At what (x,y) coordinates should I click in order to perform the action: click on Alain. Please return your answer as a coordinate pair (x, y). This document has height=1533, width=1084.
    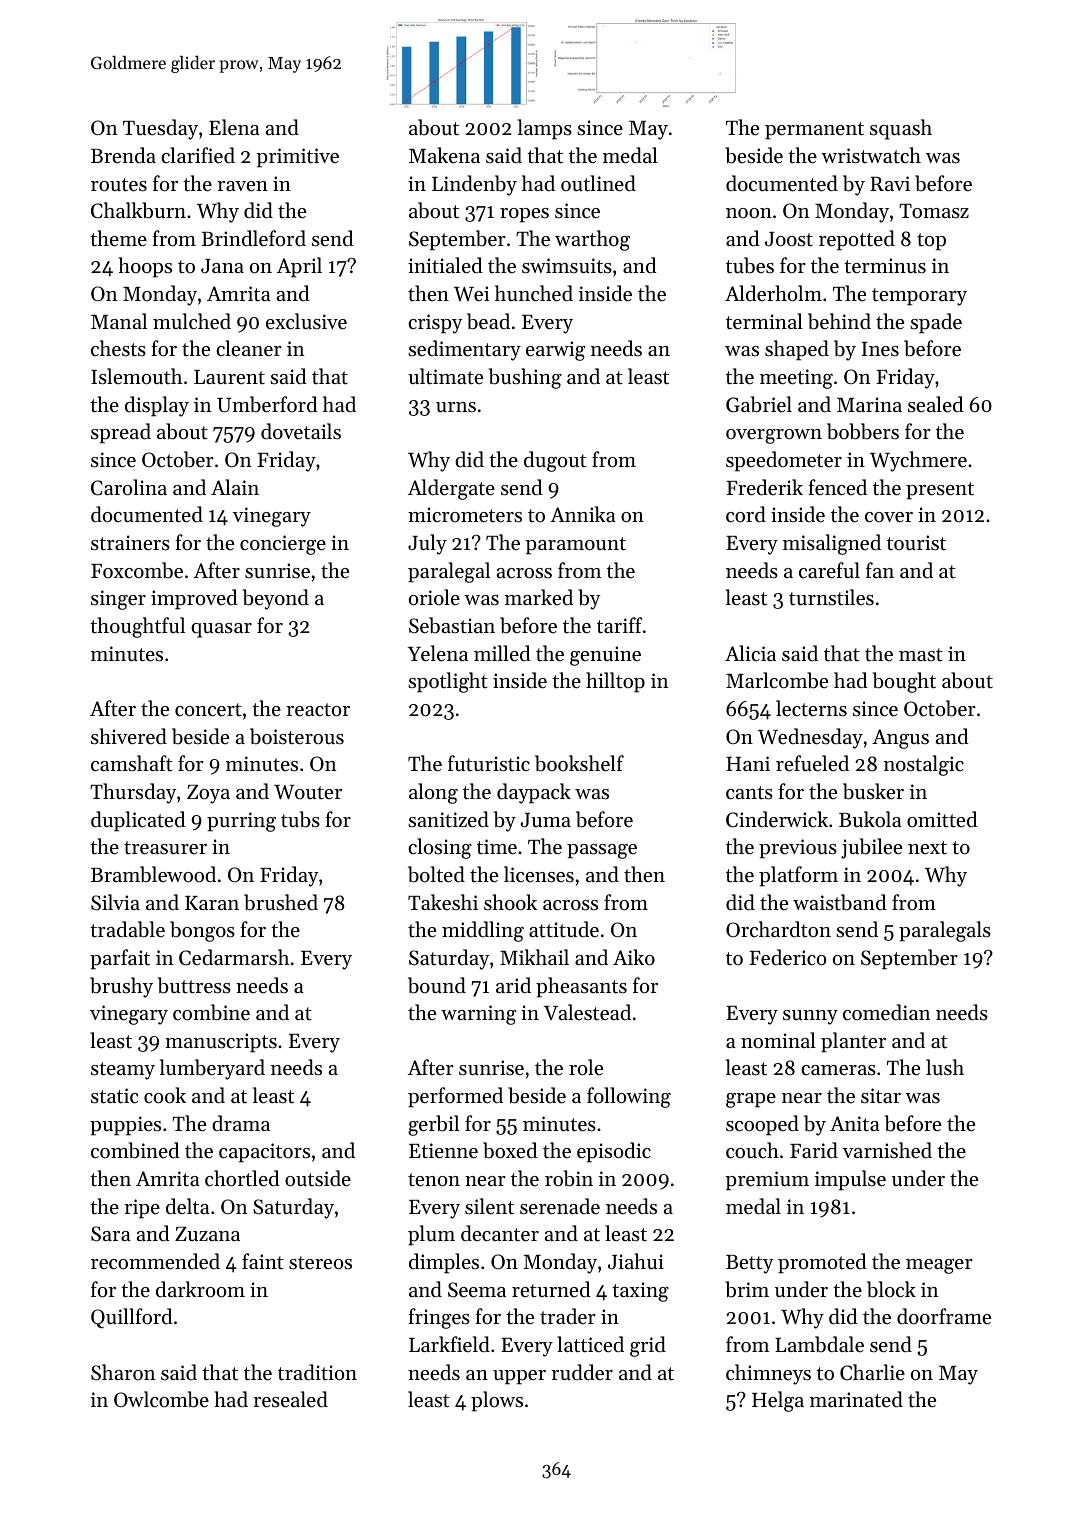
    Looking at the image, I should click on (235, 487).
